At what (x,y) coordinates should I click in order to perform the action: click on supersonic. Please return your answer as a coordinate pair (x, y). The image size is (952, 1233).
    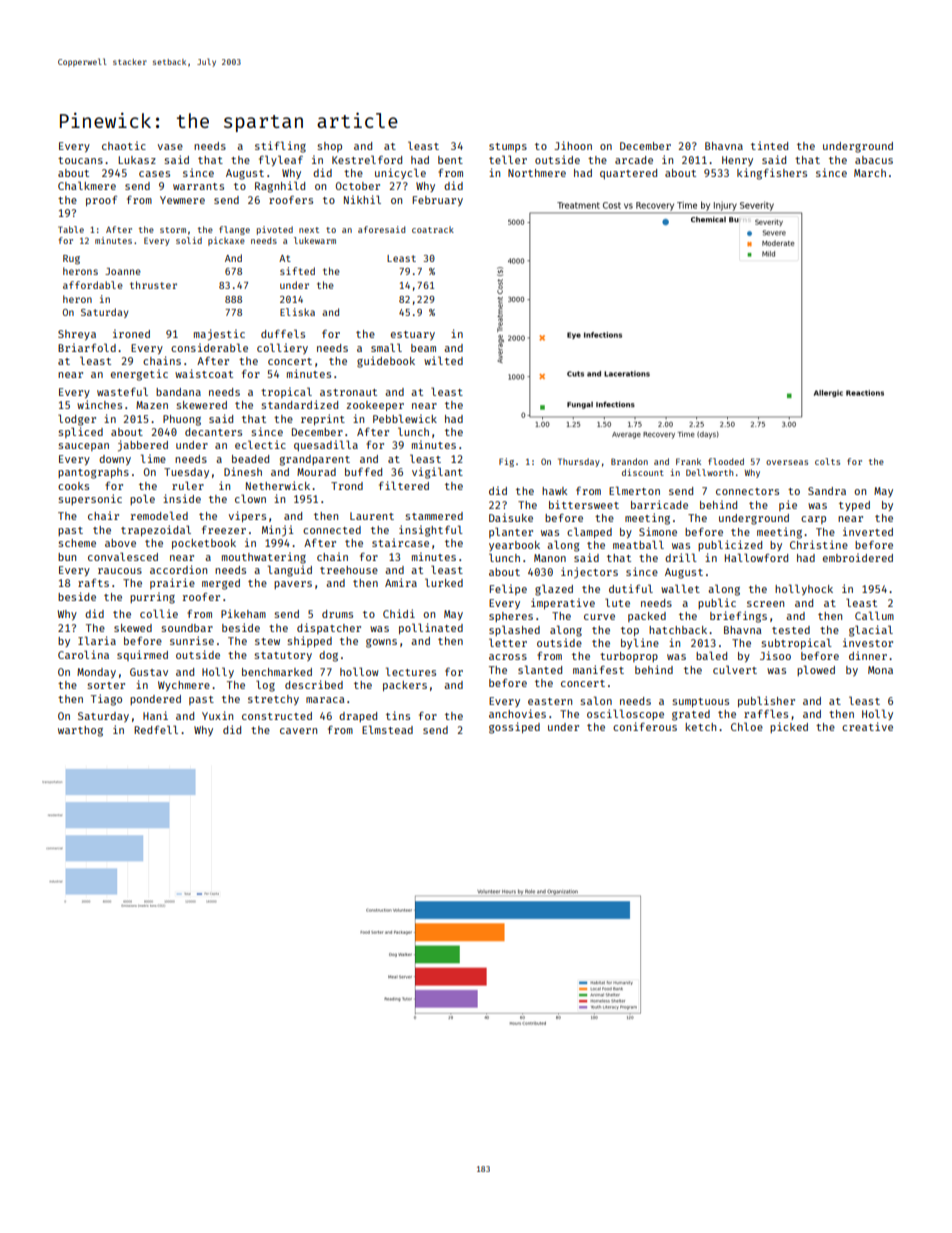
    Looking at the image, I should click on (90, 499).
